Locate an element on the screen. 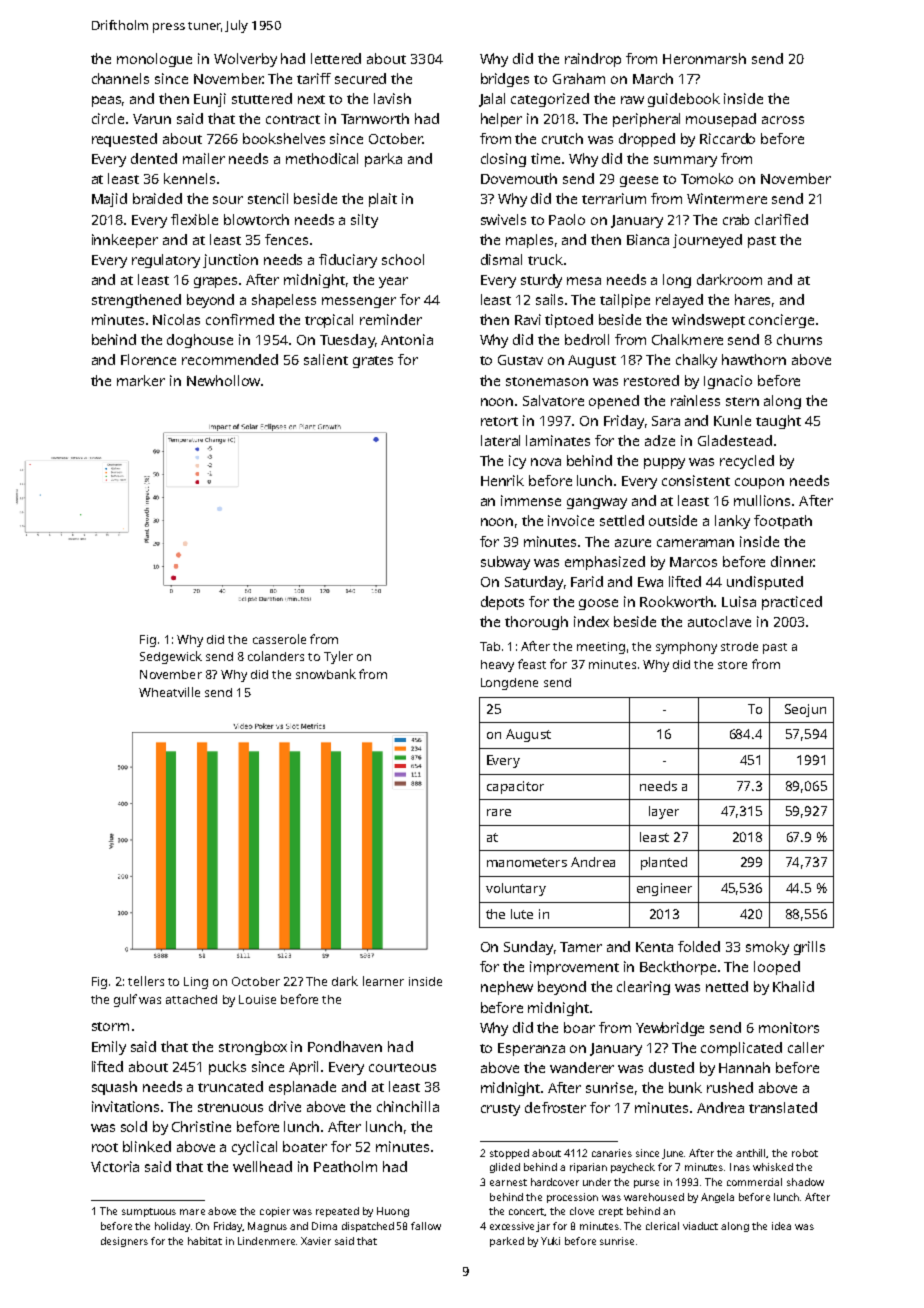 The image size is (924, 1308). storm is located at coordinates (110, 1026).
